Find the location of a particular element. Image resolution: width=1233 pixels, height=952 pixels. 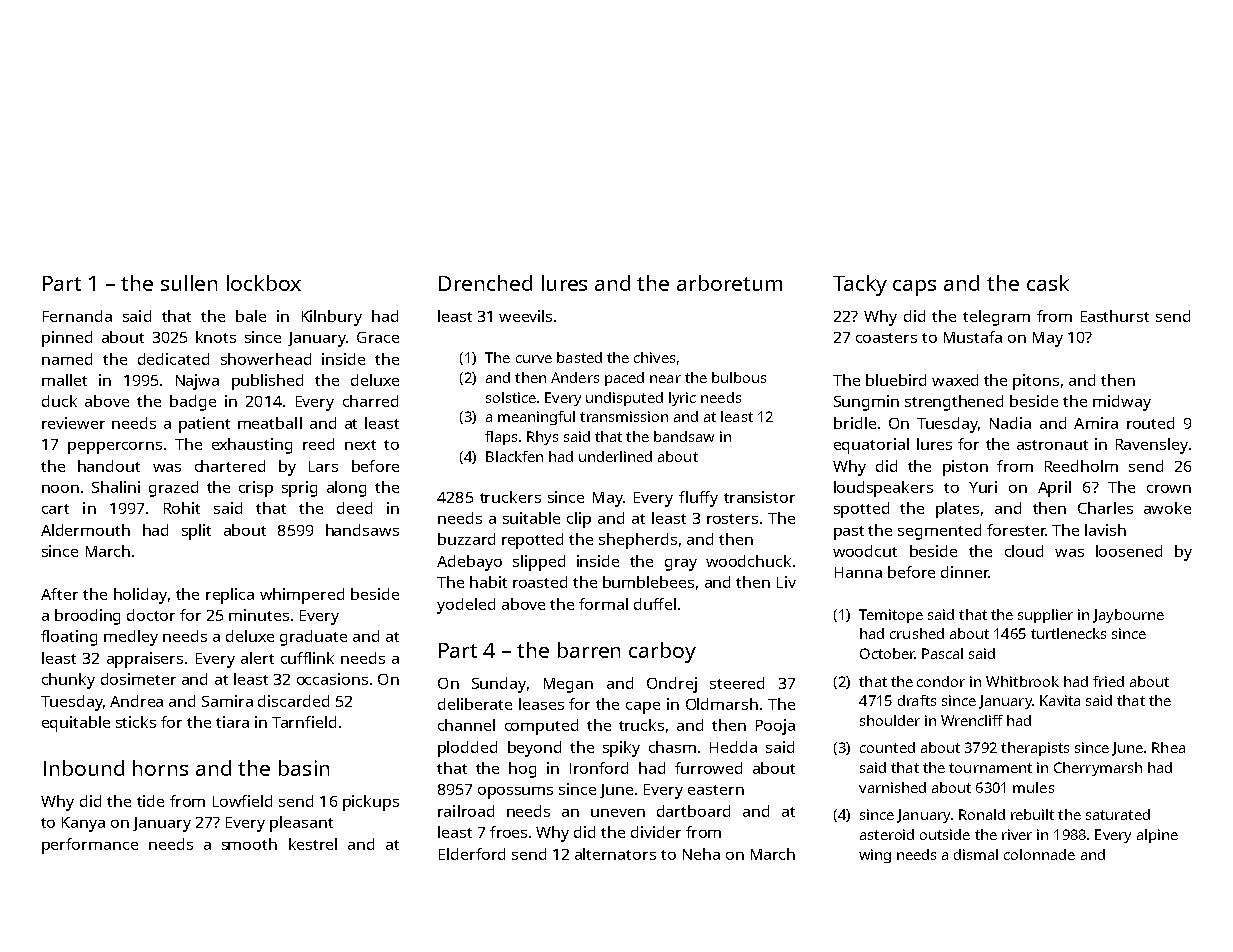

weevils is located at coordinates (525, 316).
